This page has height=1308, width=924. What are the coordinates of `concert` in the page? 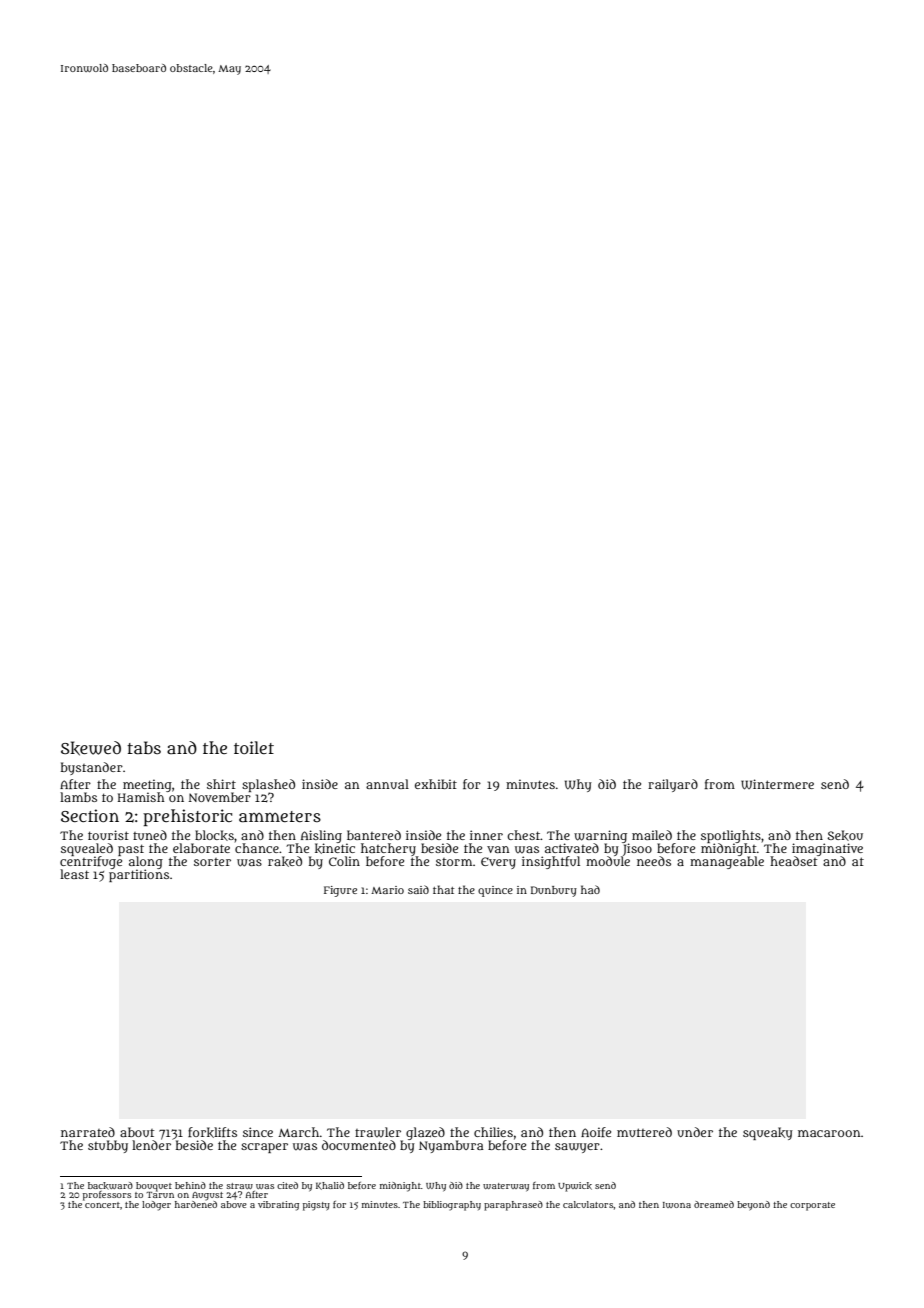 It's located at (102, 1205).
